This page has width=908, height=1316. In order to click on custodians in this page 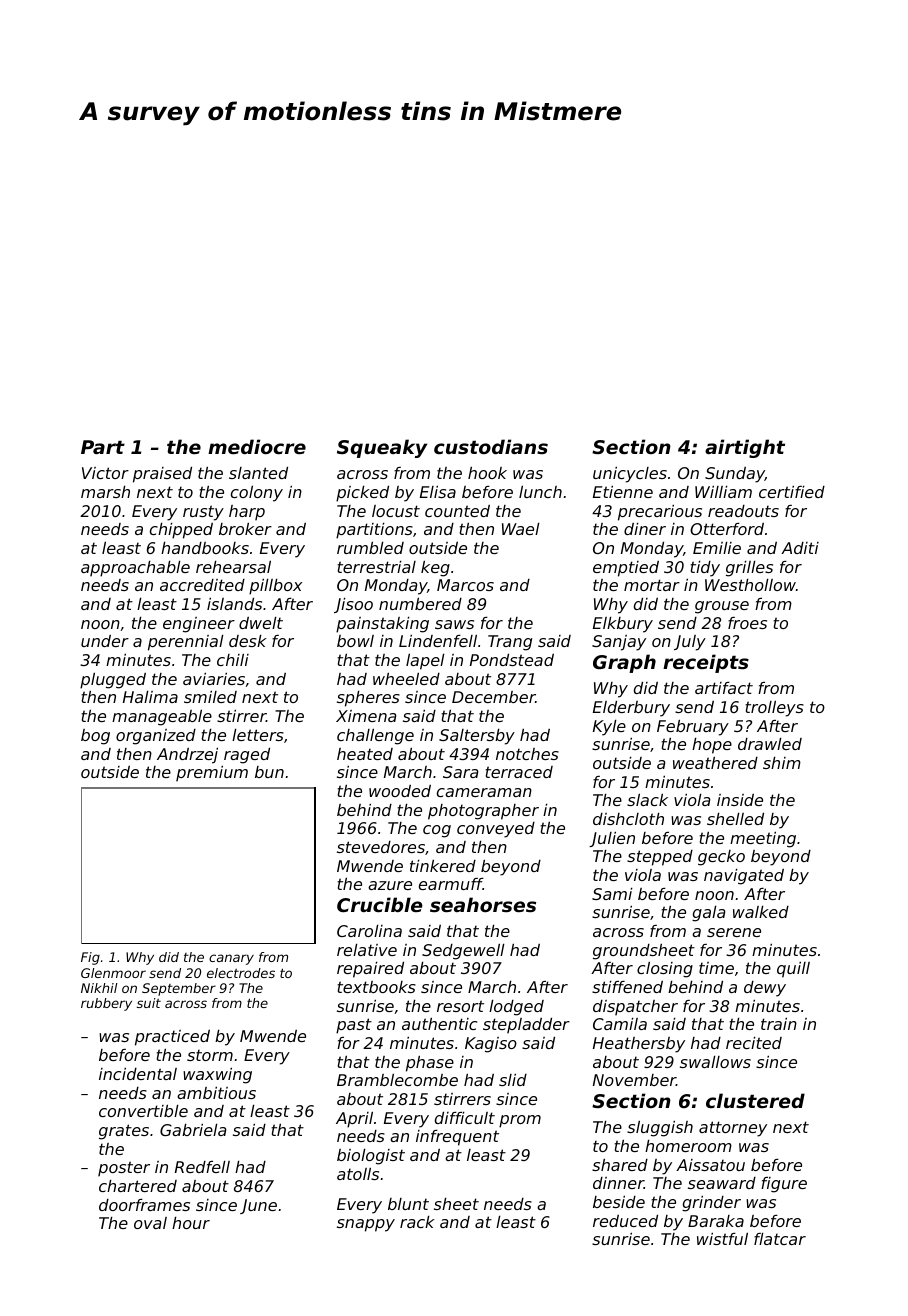, I will do `click(491, 446)`.
